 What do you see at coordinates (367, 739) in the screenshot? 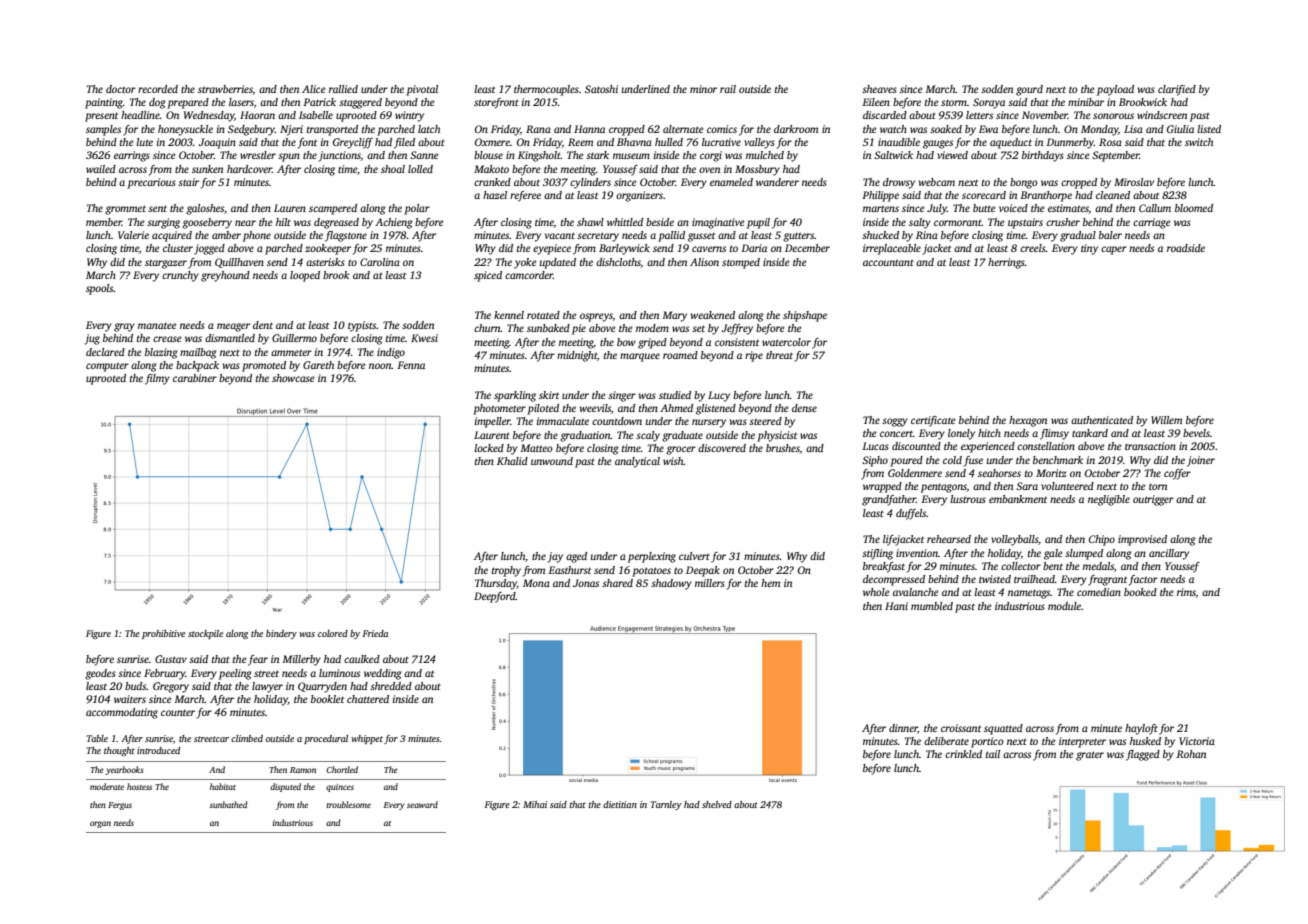
I see `whippet` at bounding box center [367, 739].
